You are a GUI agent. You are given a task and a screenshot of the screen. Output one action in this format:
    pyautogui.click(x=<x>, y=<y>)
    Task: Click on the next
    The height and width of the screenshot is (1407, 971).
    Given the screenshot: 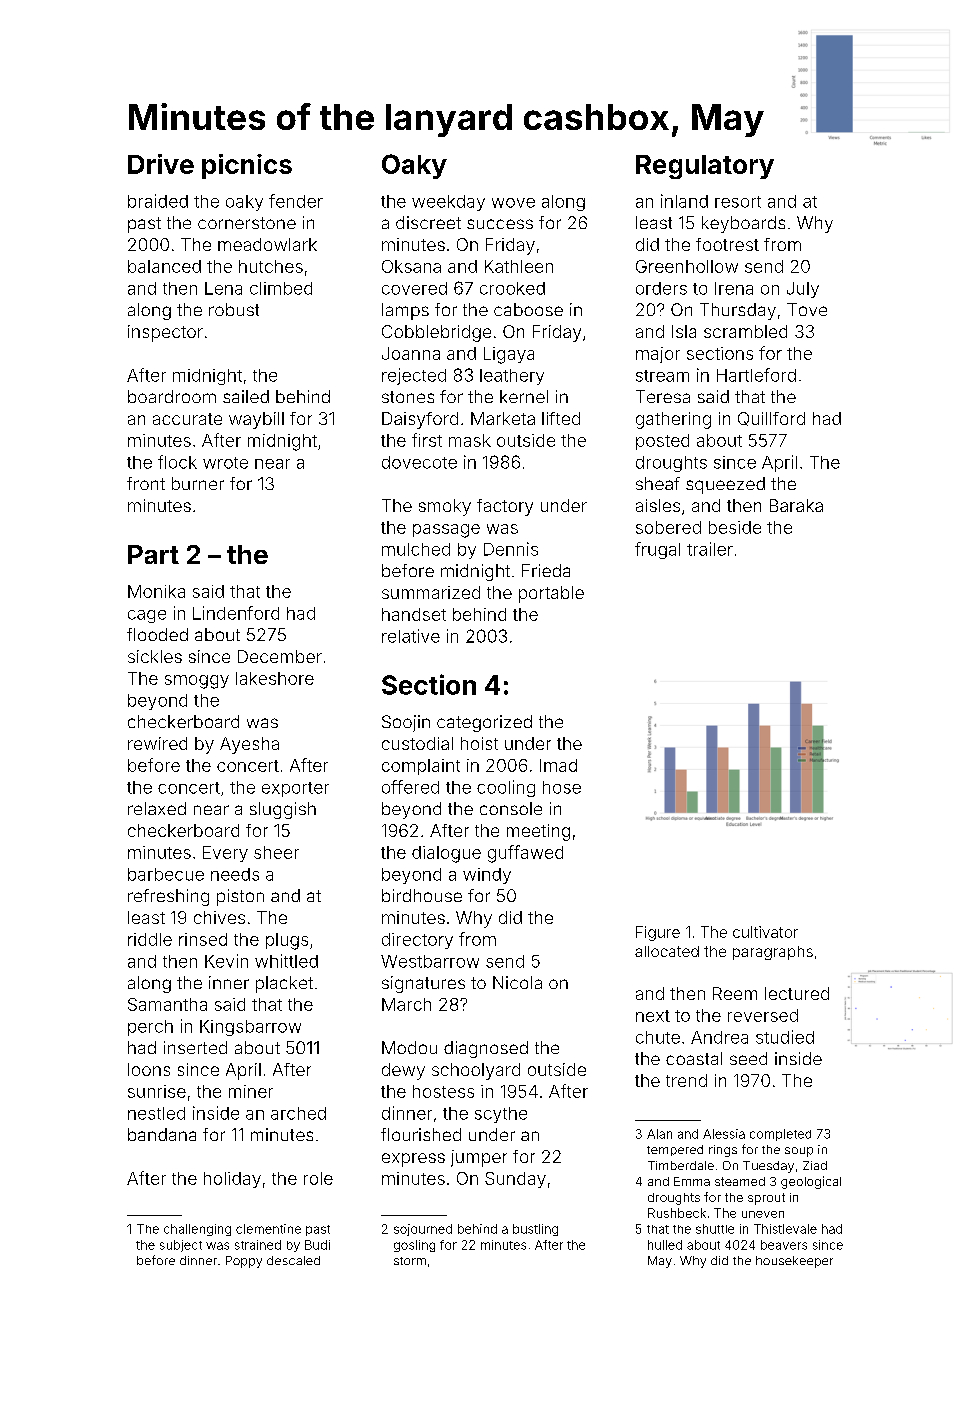 What is the action you would take?
    pyautogui.click(x=653, y=1016)
